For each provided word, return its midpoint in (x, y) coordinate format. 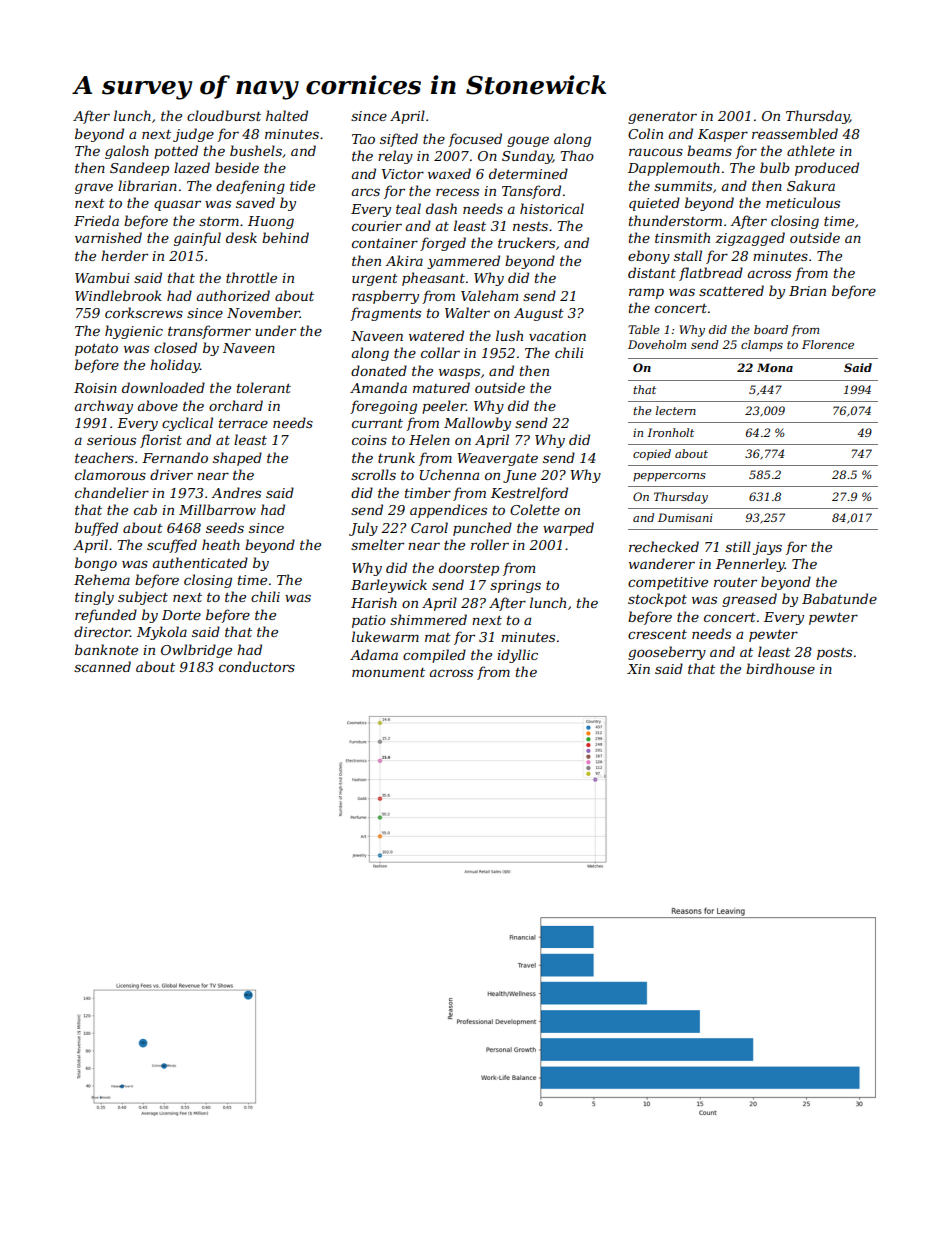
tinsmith (682, 237)
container (385, 243)
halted (287, 115)
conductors (257, 666)
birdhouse (780, 668)
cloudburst (224, 115)
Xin (638, 669)
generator (662, 118)
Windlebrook (118, 295)
